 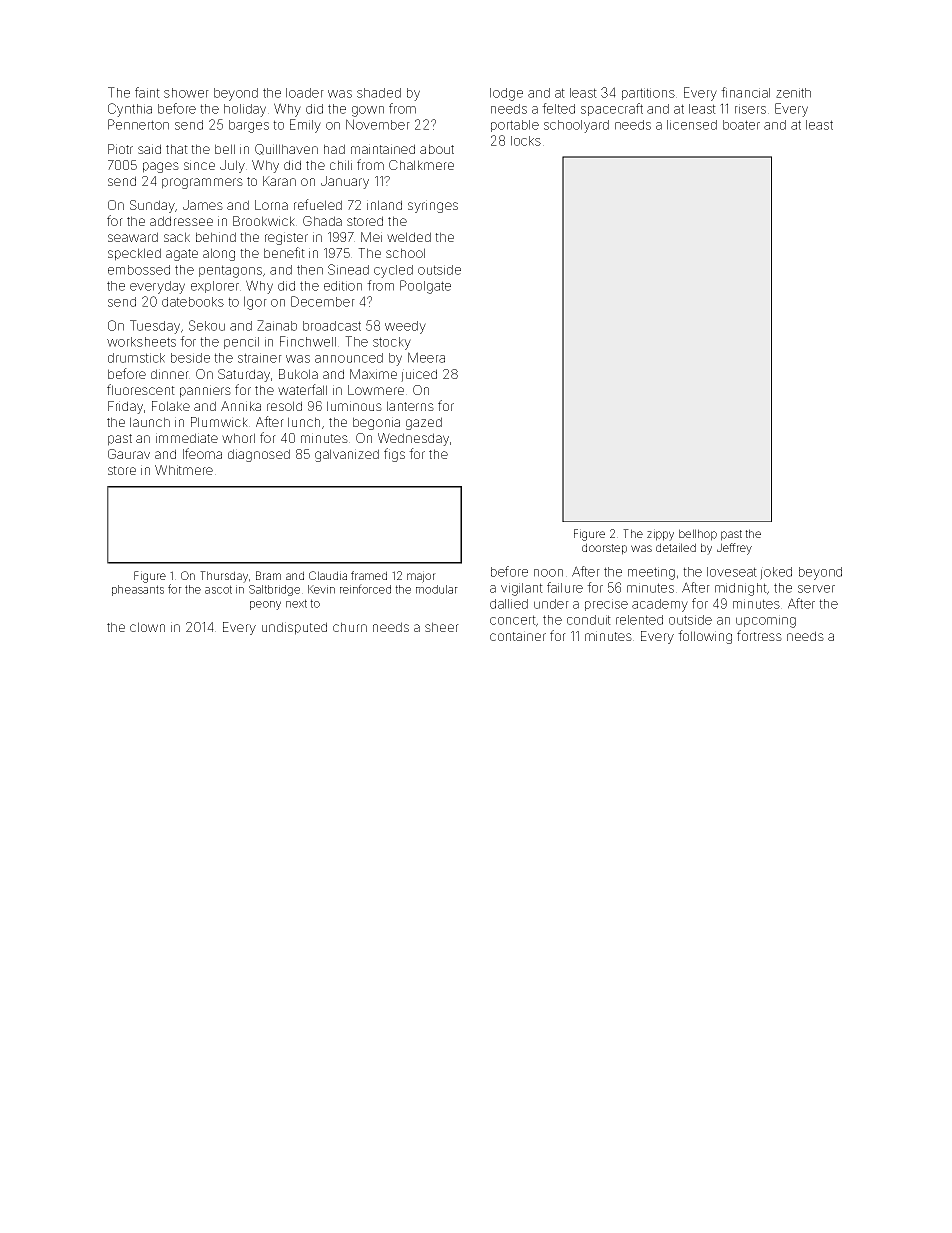 What do you see at coordinates (268, 575) in the image?
I see `Bram` at bounding box center [268, 575].
